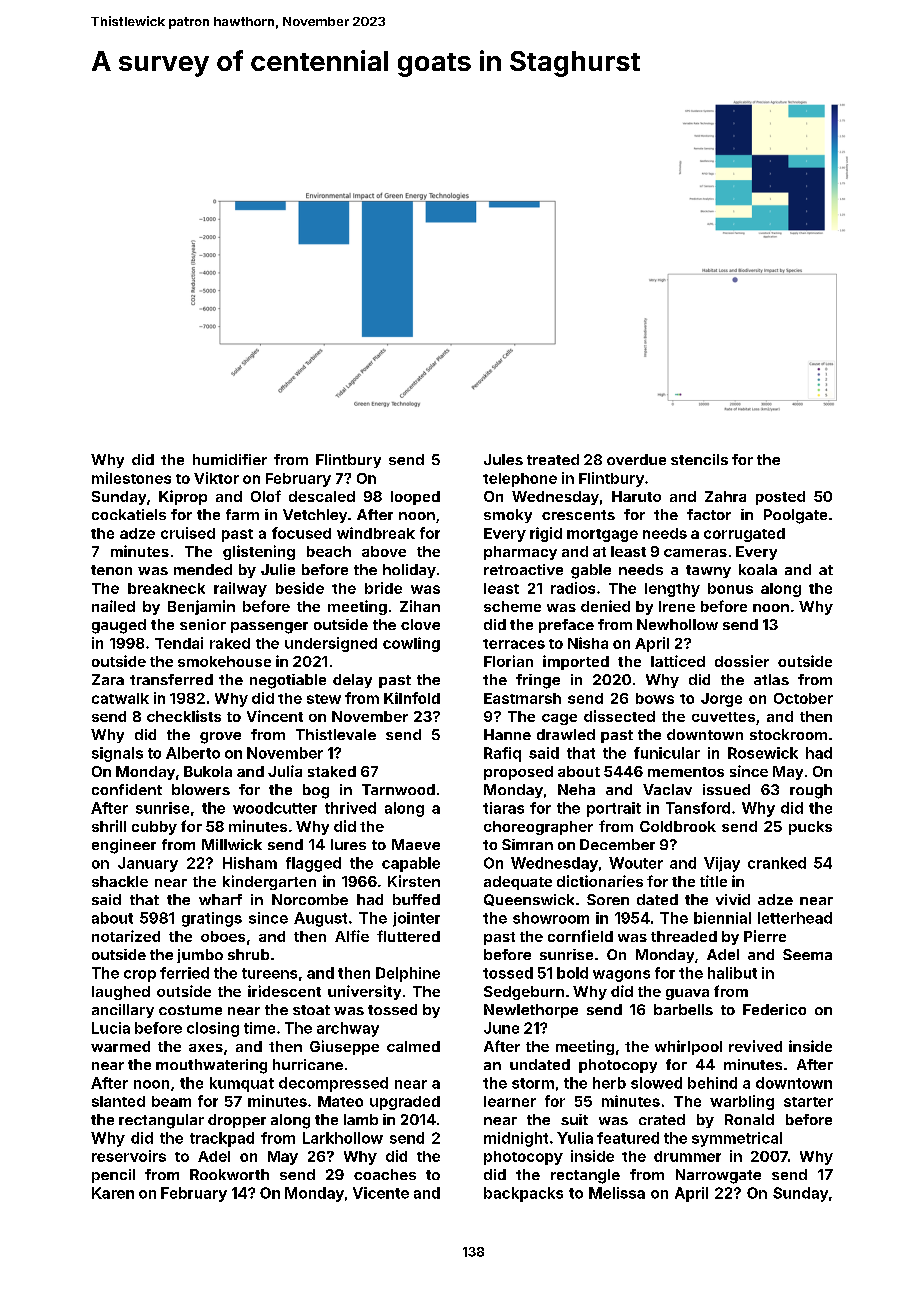 This screenshot has height=1308, width=924. I want to click on preface, so click(566, 626).
